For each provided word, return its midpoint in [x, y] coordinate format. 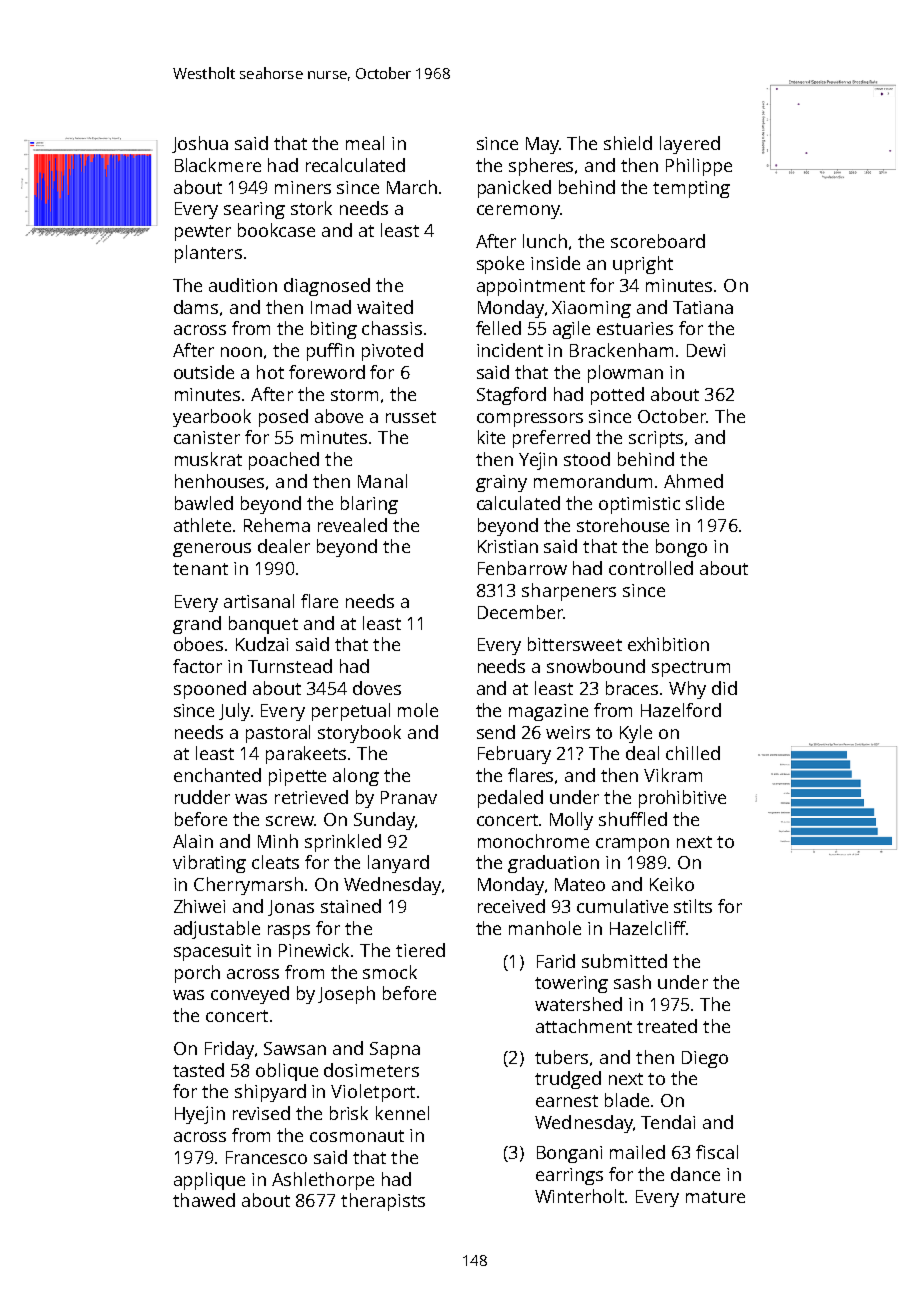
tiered [420, 950]
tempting [691, 189]
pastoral [278, 734]
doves [377, 688]
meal [365, 143]
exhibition [668, 644]
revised [261, 1113]
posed [283, 418]
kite [491, 437]
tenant [200, 569]
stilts [693, 906]
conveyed [250, 995]
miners [303, 187]
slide [705, 503]
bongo [681, 548]
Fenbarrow [522, 568]
